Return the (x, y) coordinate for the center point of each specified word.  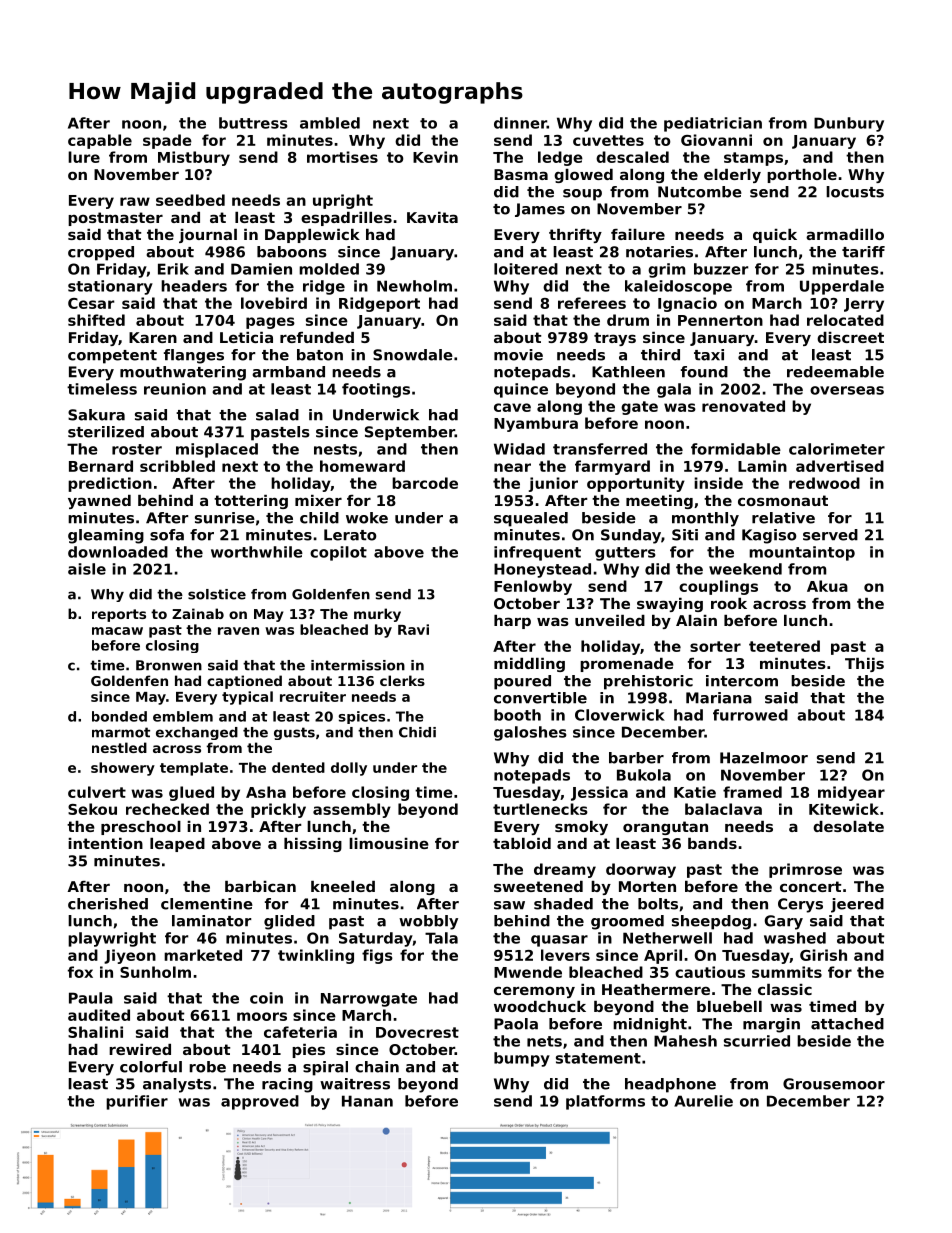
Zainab (198, 613)
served (830, 535)
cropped (101, 253)
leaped (177, 845)
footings (376, 390)
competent (112, 357)
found (704, 372)
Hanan (367, 1101)
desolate (848, 826)
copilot (338, 553)
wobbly (428, 922)
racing (287, 1085)
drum (628, 320)
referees (592, 303)
